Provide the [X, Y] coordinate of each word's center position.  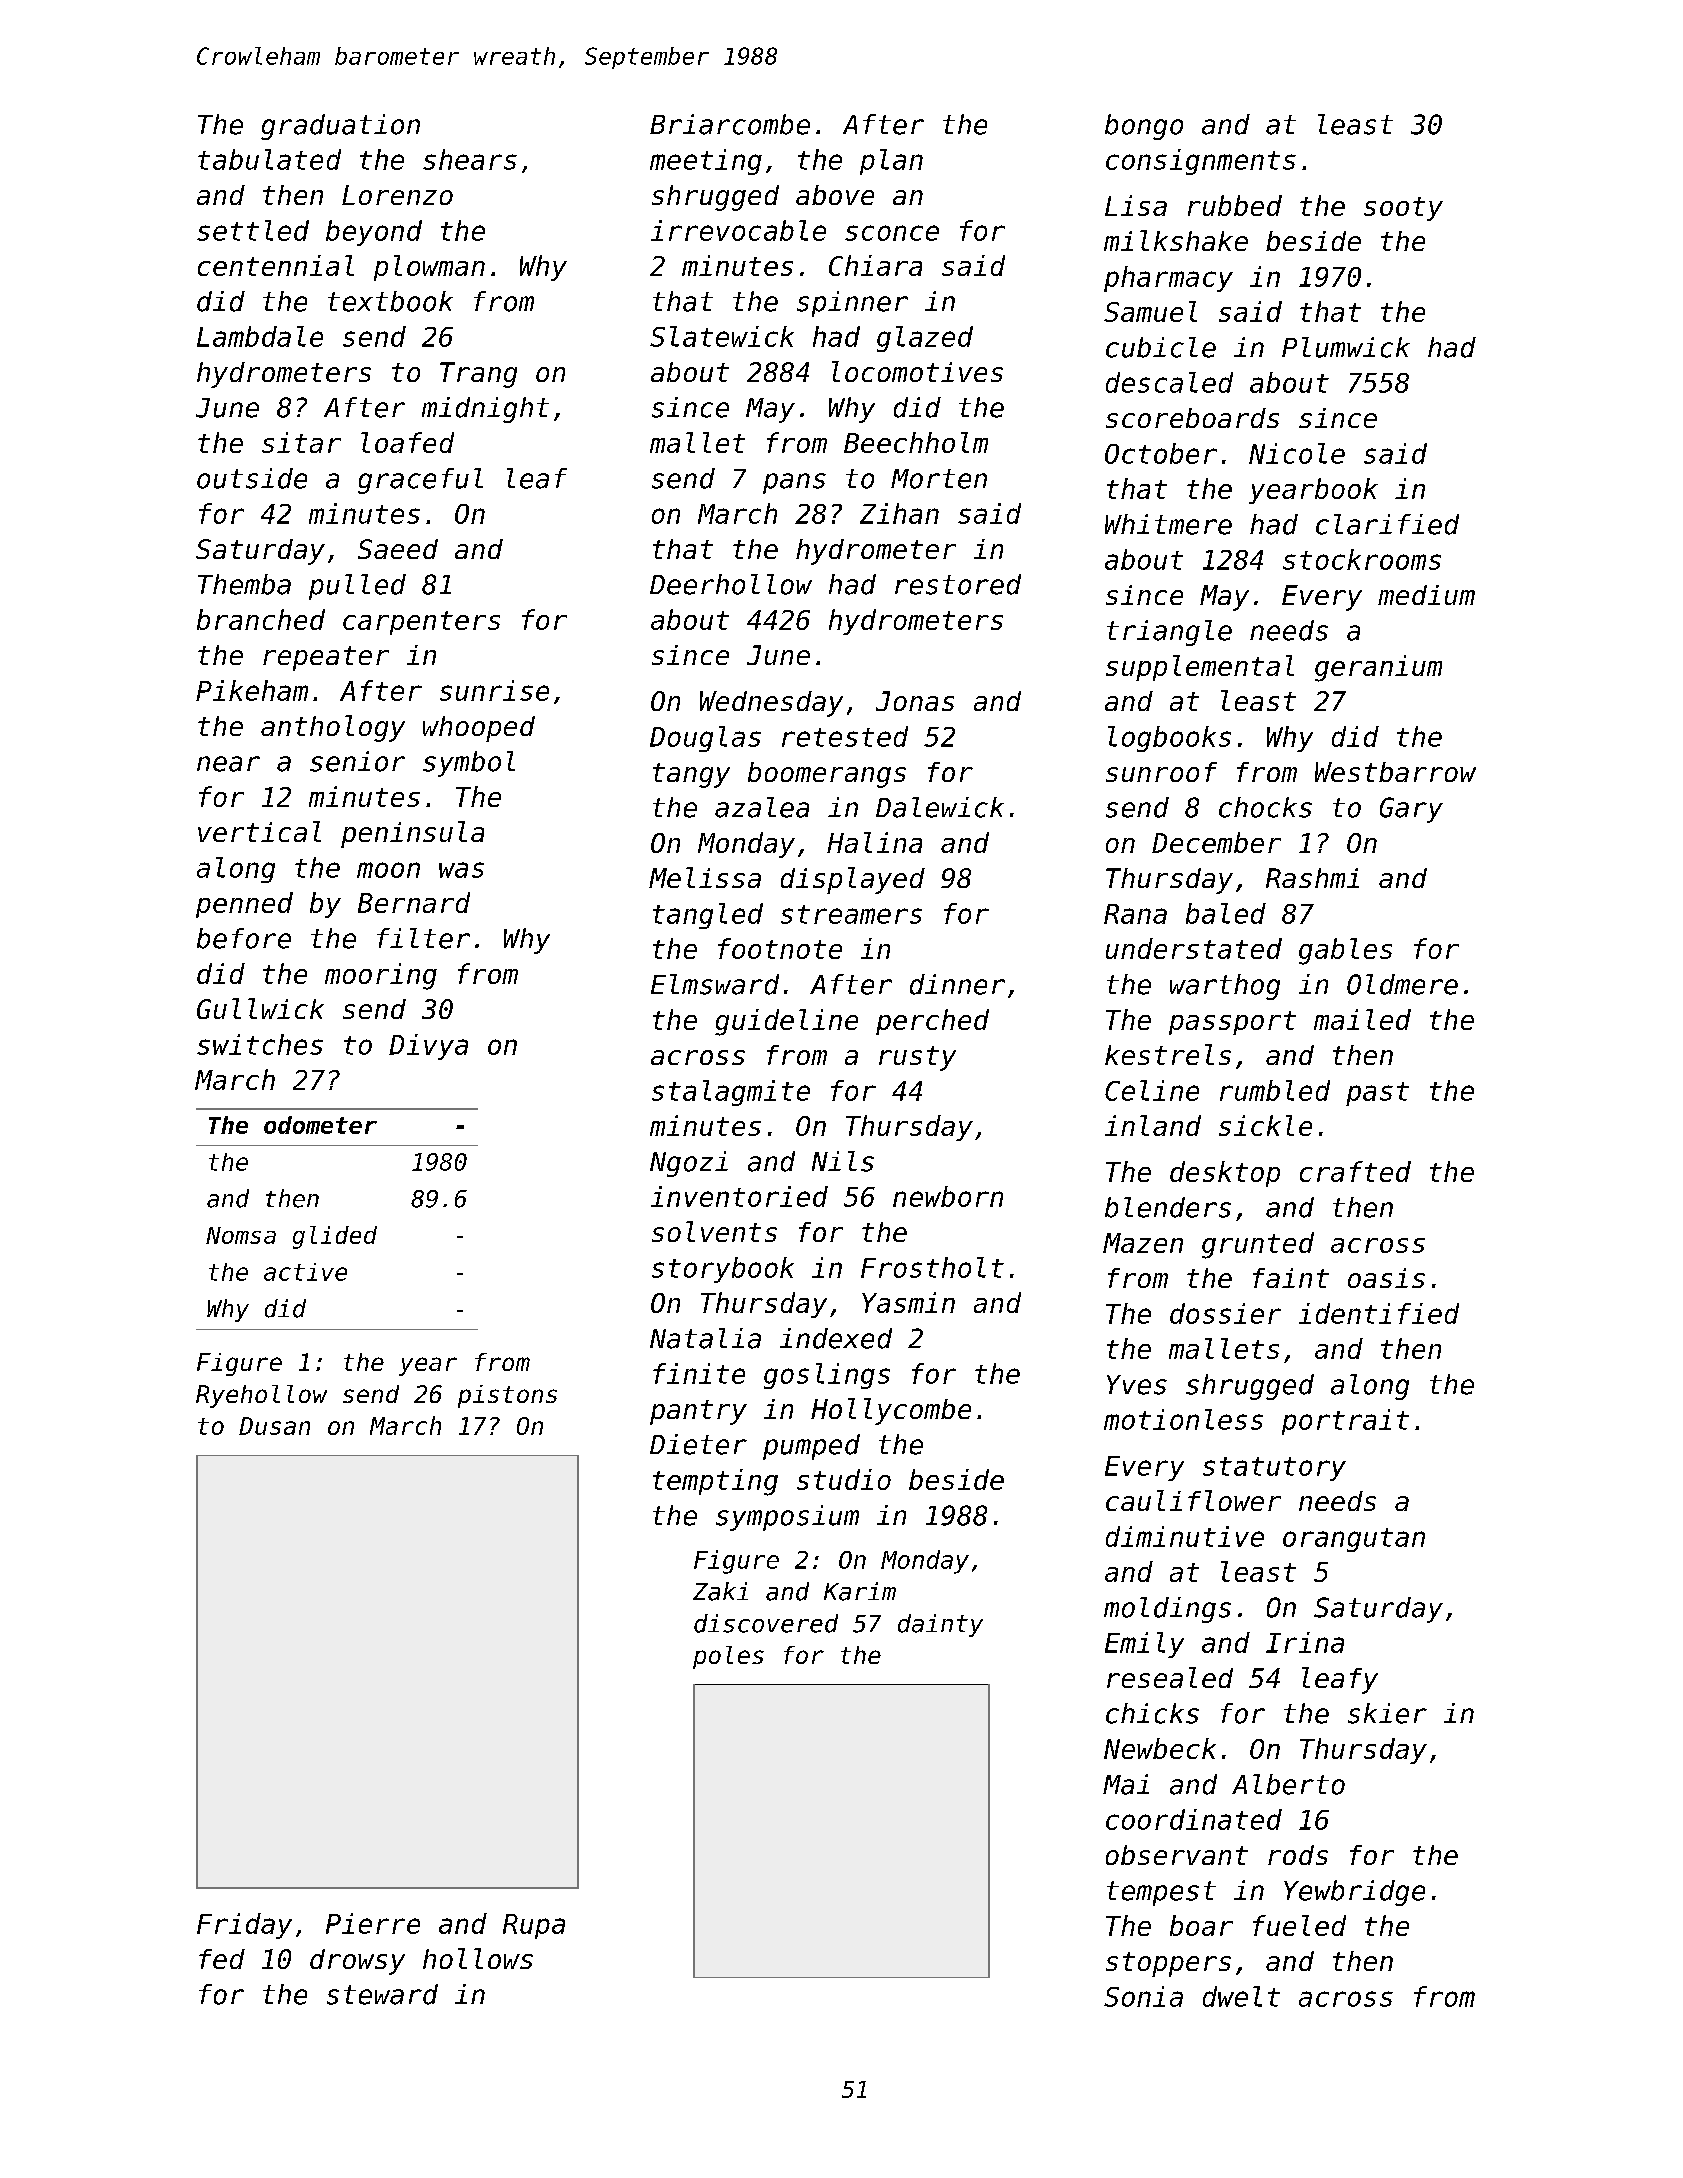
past [1377, 1094]
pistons [507, 1396]
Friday [244, 1926]
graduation [340, 127]
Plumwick [1346, 347]
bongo [1144, 127]
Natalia [705, 1338]
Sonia [1143, 1996]
